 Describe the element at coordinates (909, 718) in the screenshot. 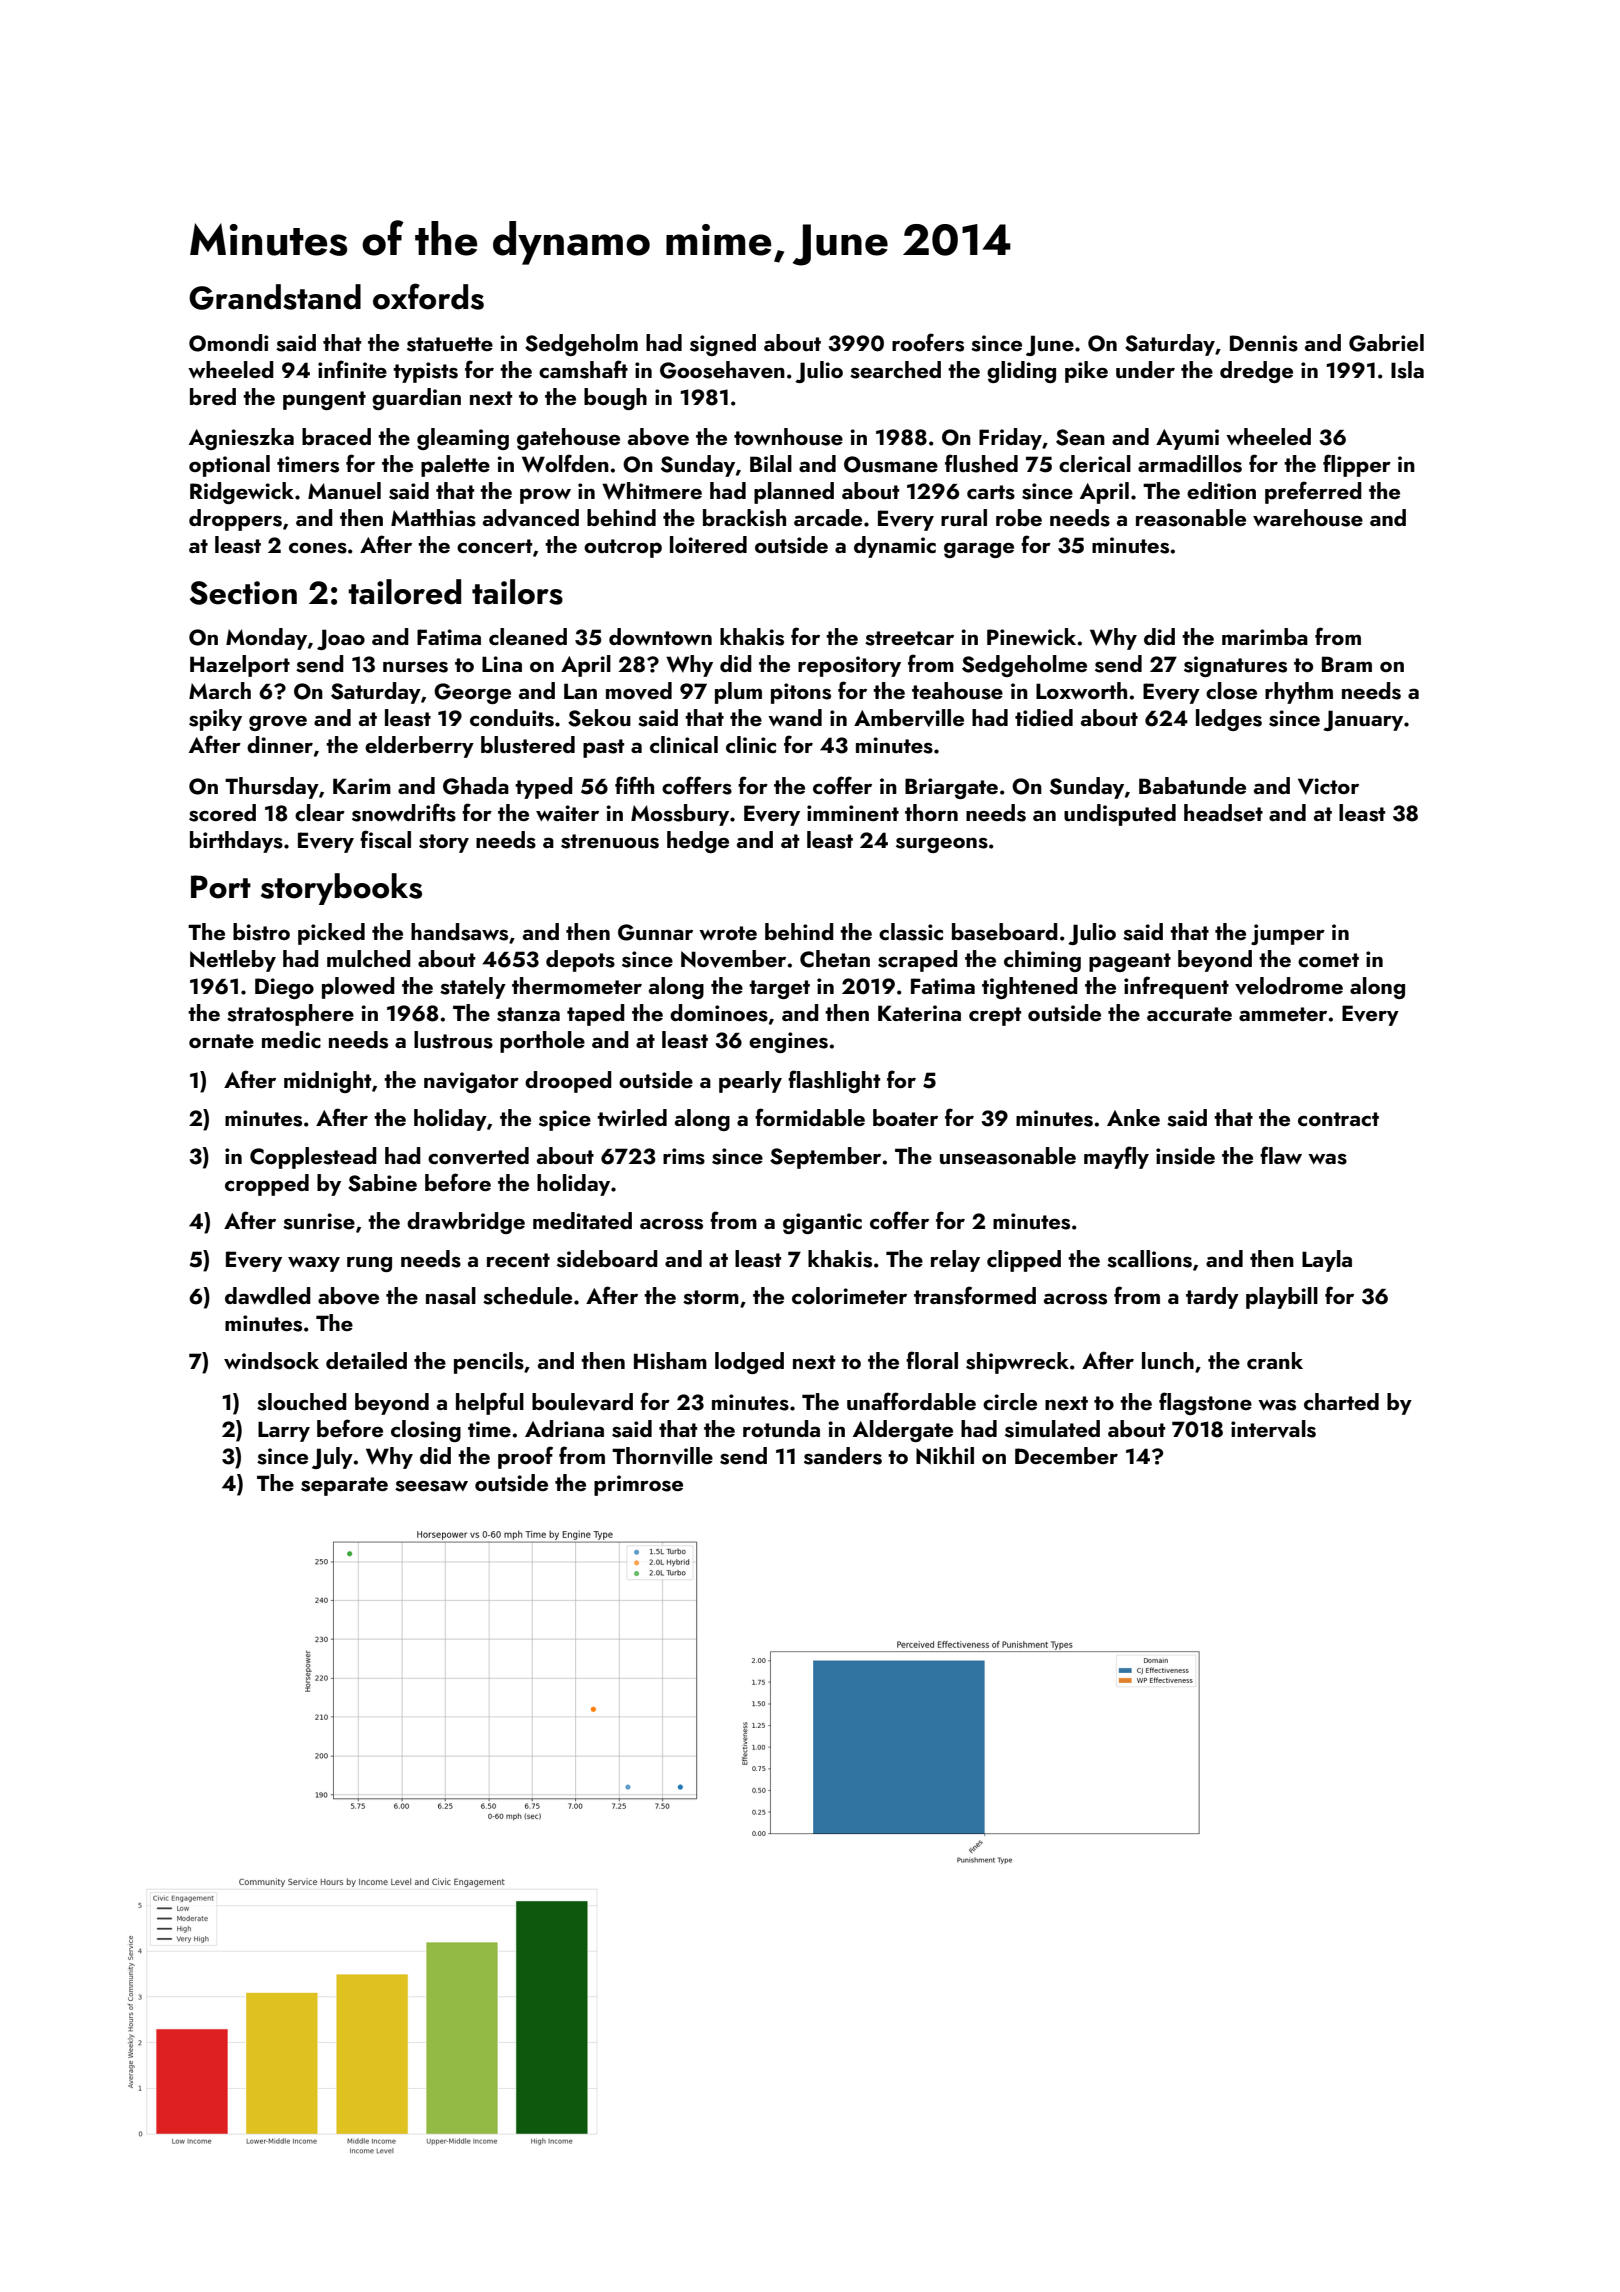

I see `Amberville` at that location.
